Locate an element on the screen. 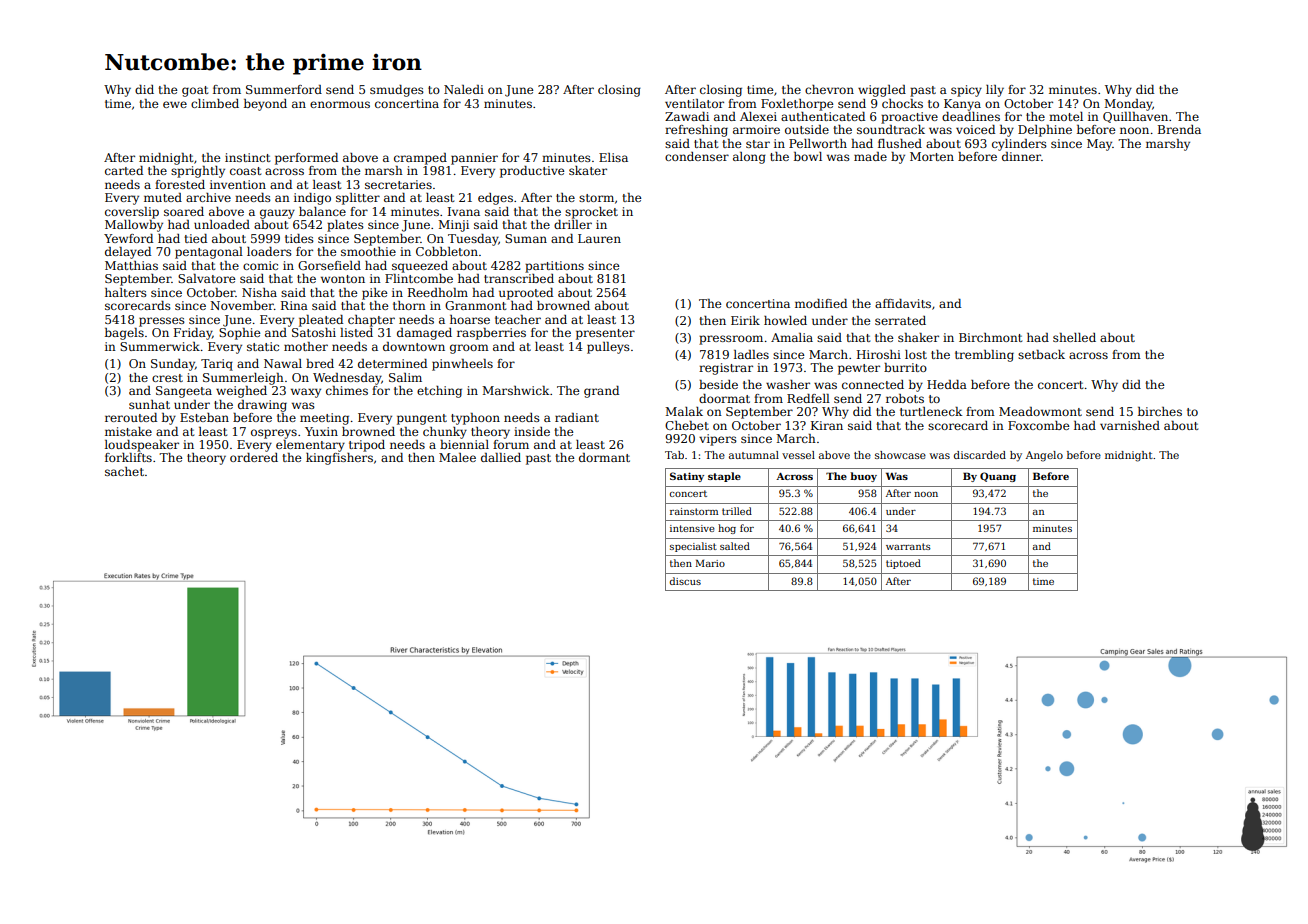 The width and height of the screenshot is (1308, 924). forklifts is located at coordinates (128, 457).
